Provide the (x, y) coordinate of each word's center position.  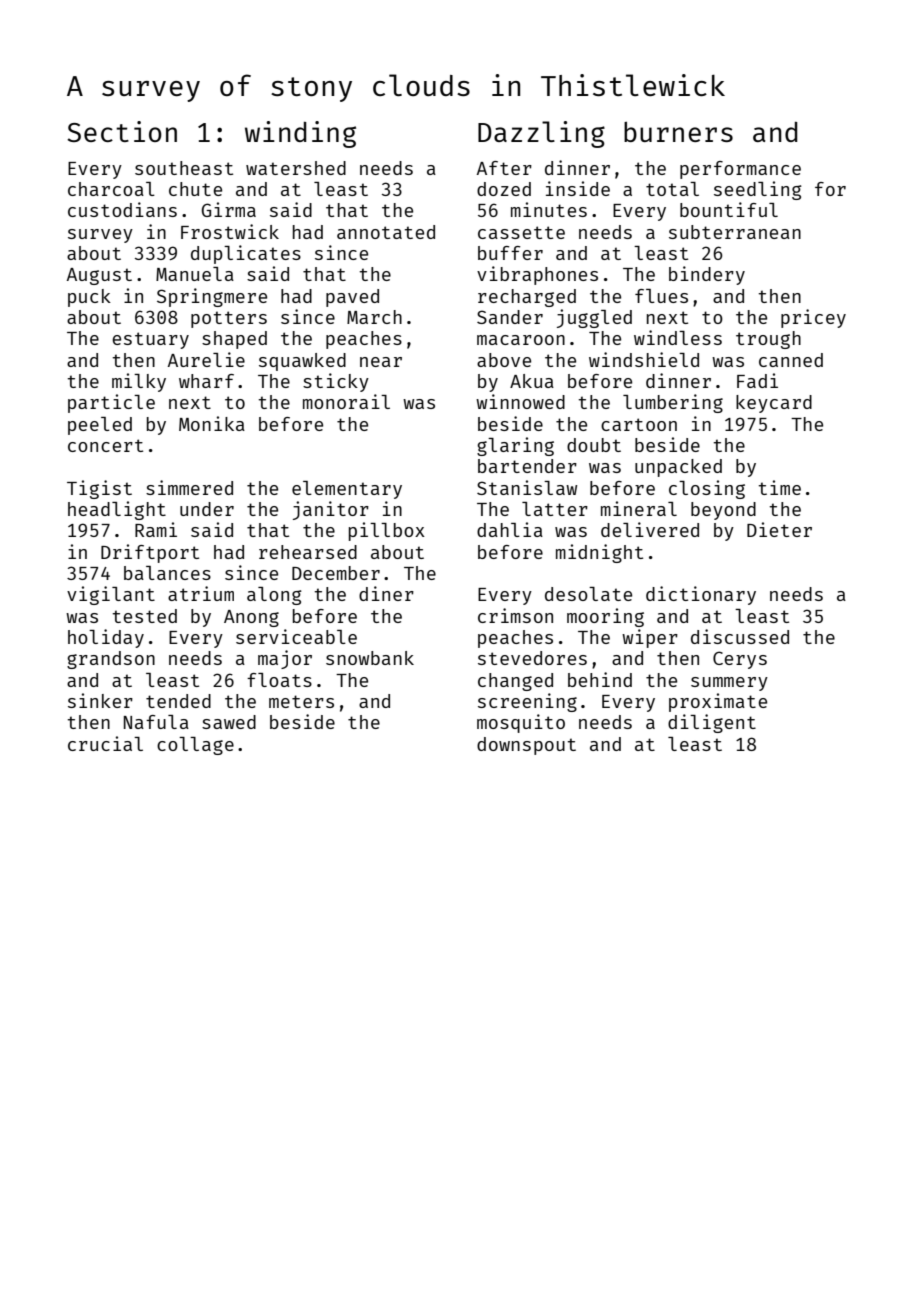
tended (178, 701)
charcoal (111, 189)
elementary (347, 490)
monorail (346, 401)
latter (555, 509)
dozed (504, 189)
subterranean (735, 232)
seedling (758, 190)
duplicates (246, 254)
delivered (650, 529)
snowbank (370, 658)
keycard (774, 404)
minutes (549, 209)
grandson (111, 660)
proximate (718, 702)
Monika (212, 423)
